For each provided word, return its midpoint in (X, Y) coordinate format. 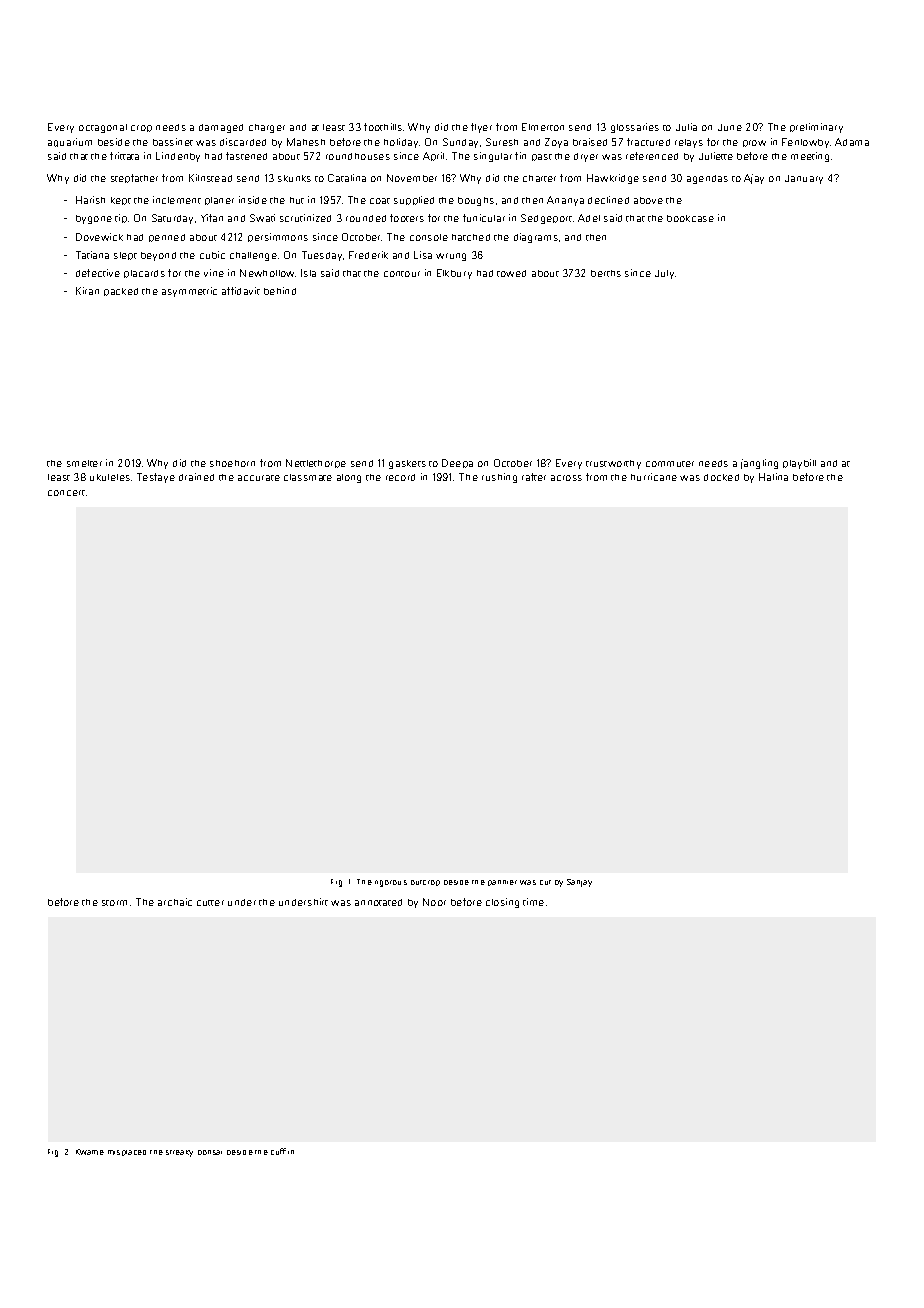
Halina (773, 477)
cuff (278, 1151)
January (804, 179)
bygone (94, 219)
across (566, 478)
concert (66, 493)
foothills (383, 127)
